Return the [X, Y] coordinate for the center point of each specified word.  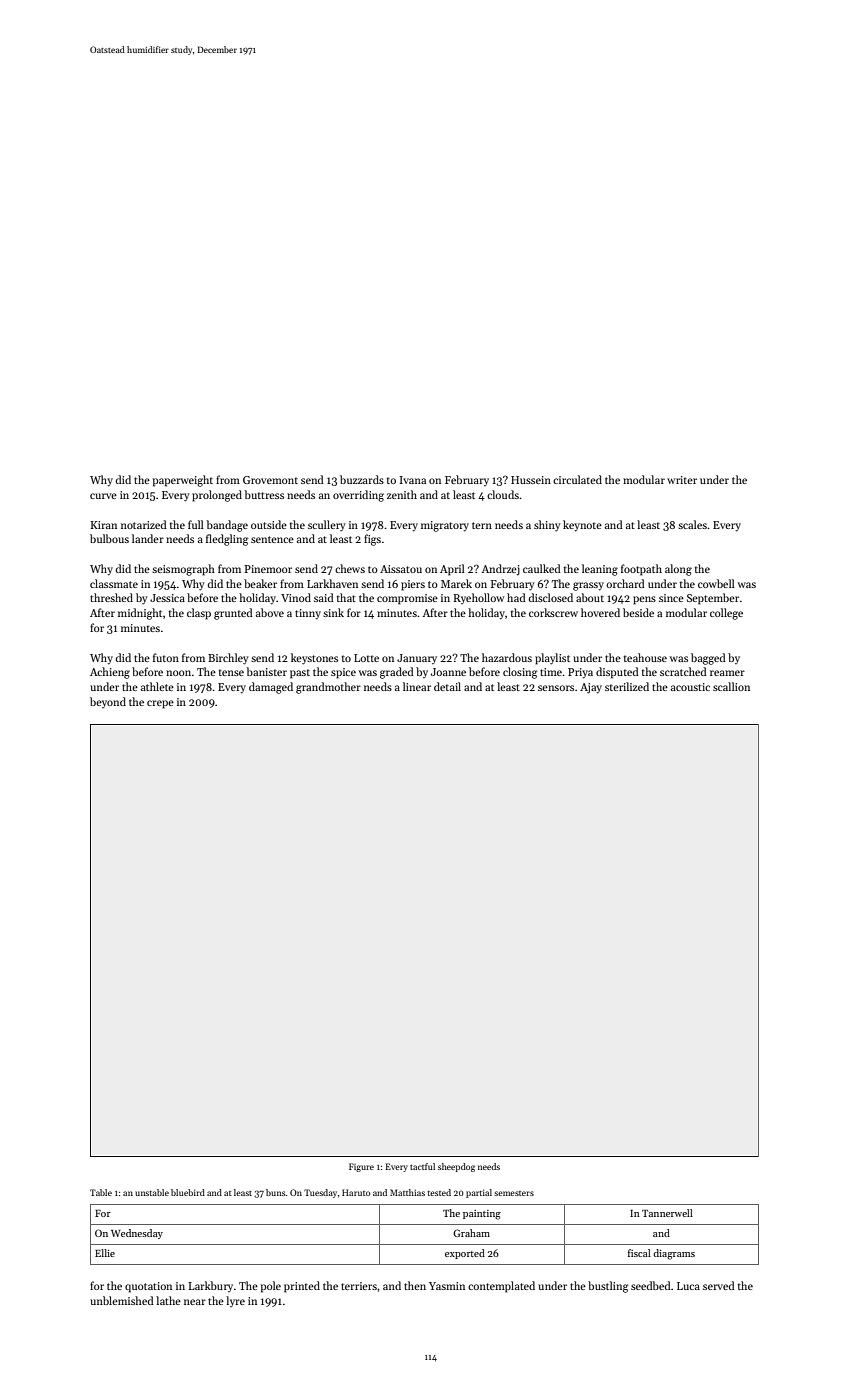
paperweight [183, 481]
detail [447, 686]
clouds [503, 494]
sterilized [627, 686]
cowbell [716, 583]
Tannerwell [667, 1213]
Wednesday [137, 1234]
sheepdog [456, 1167]
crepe [160, 704]
